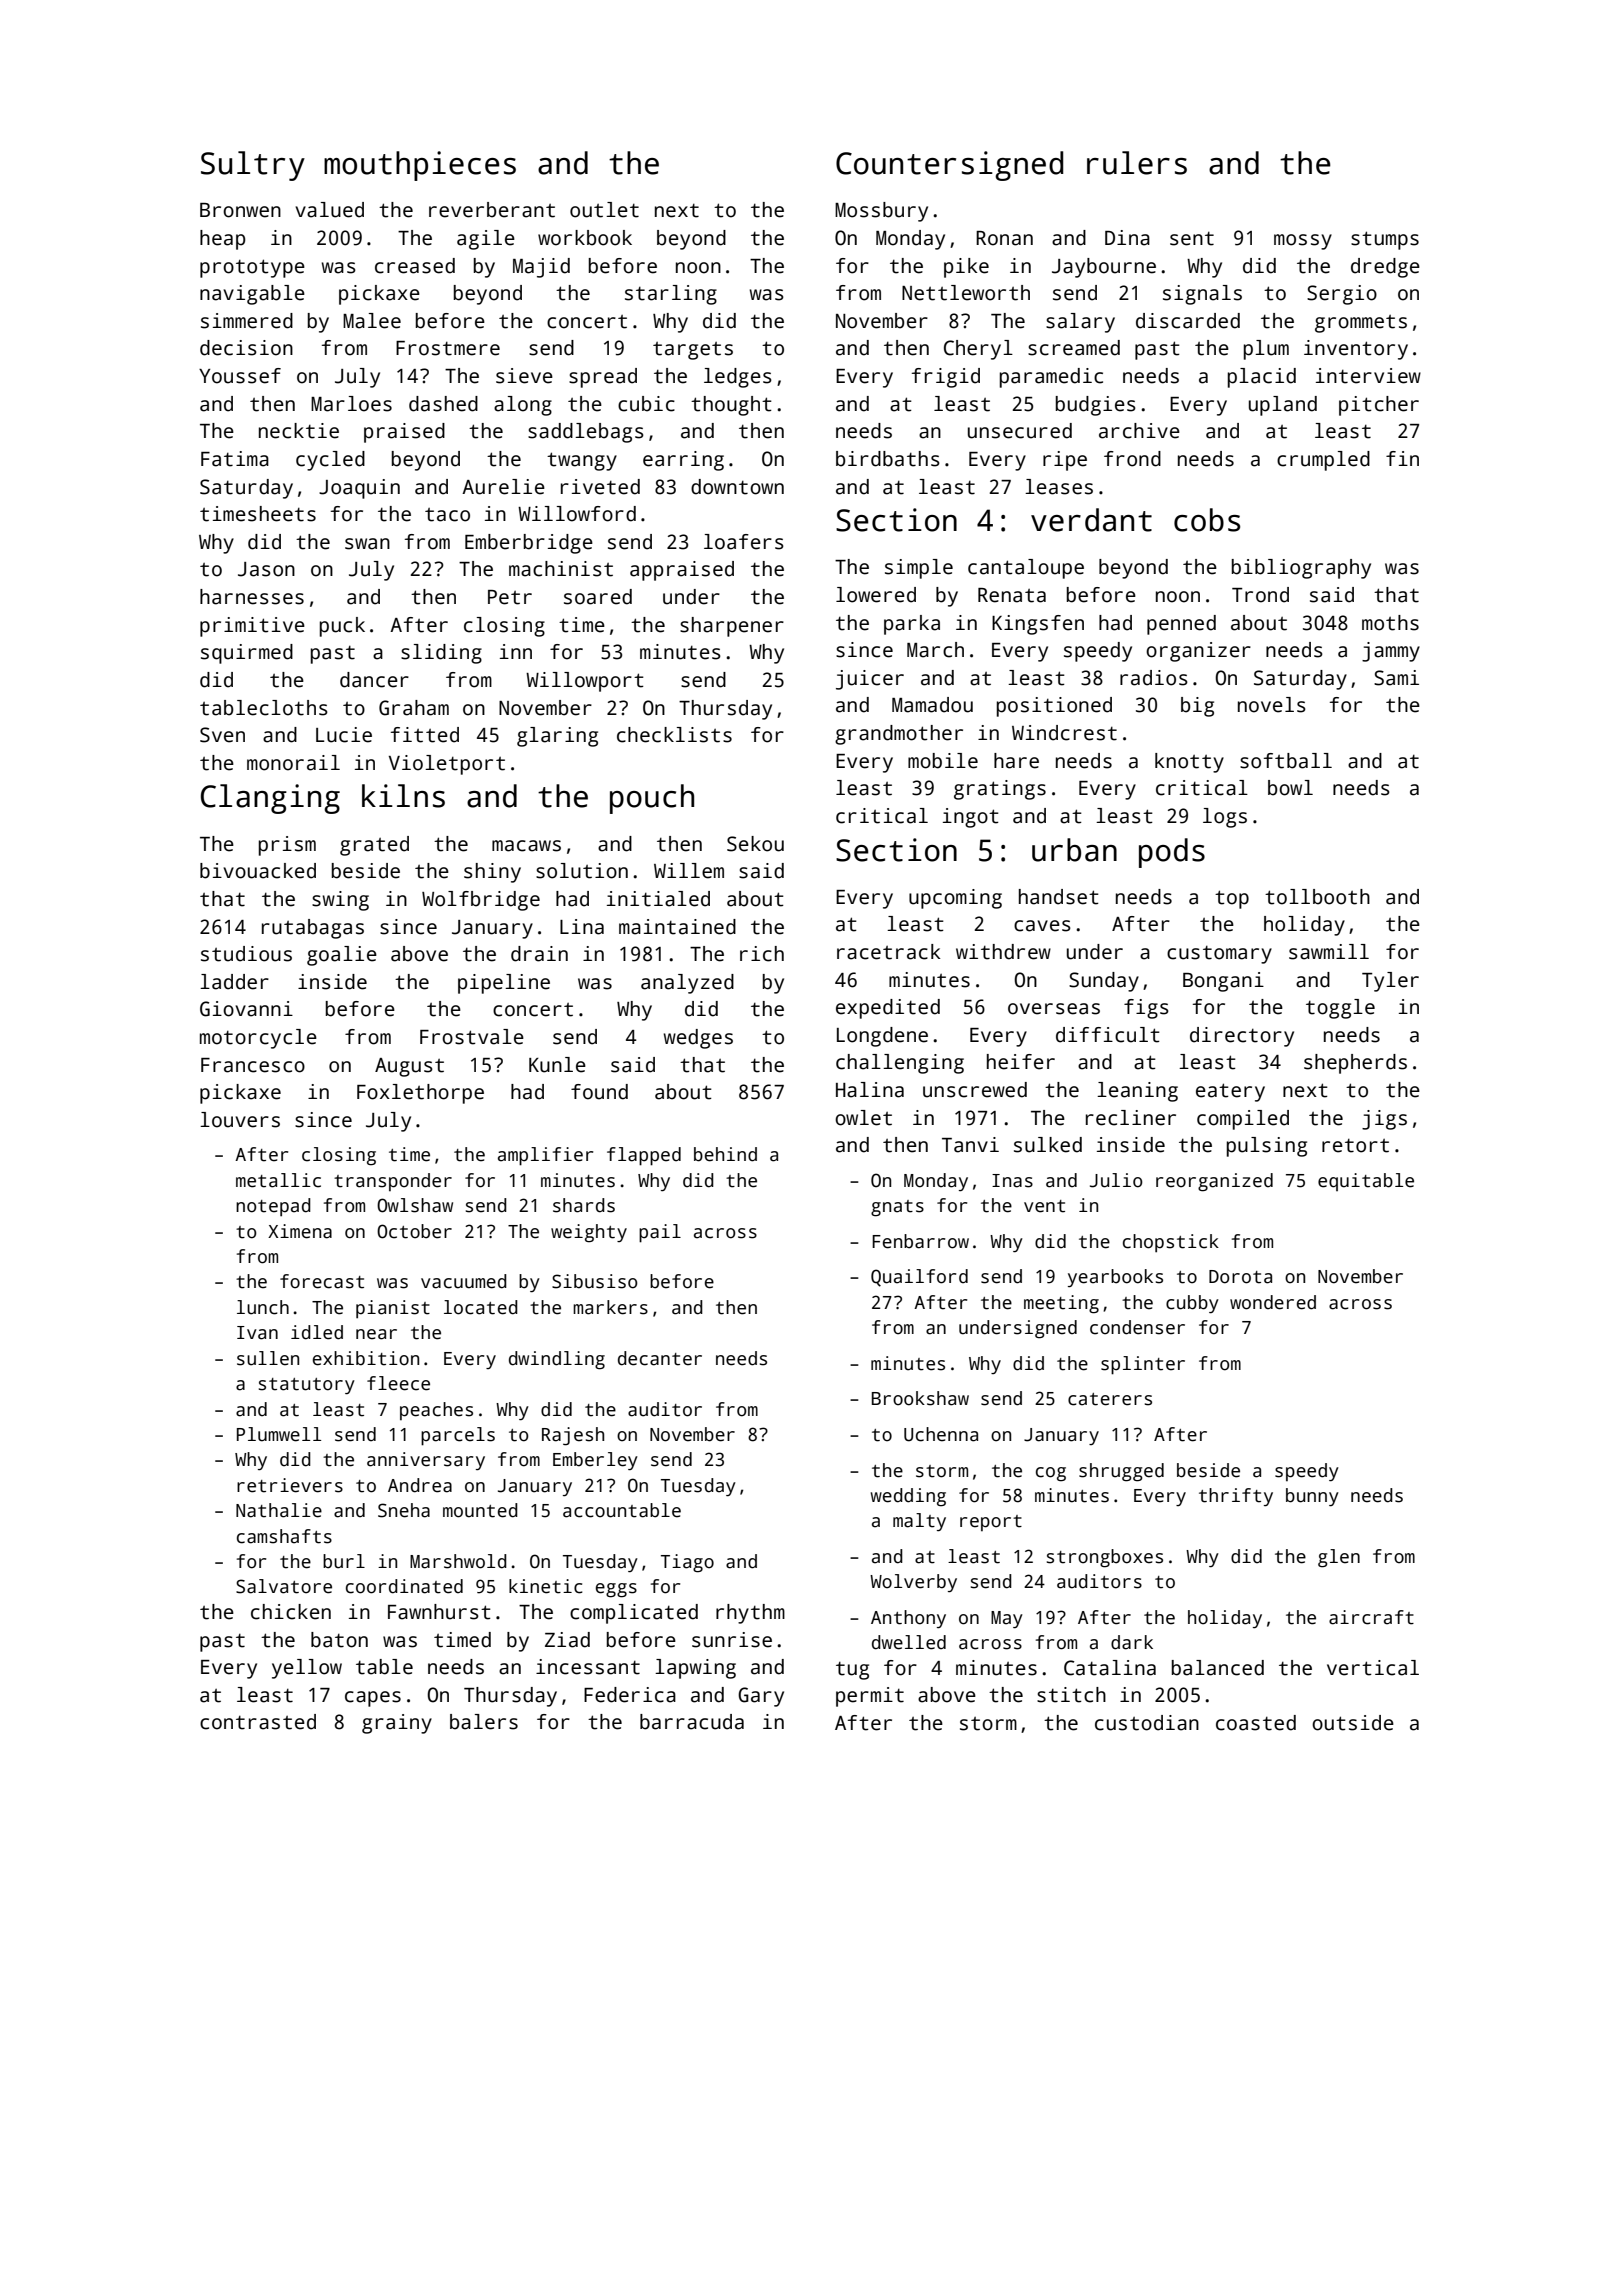 The image size is (1620, 2292). I want to click on yellow, so click(307, 1669).
